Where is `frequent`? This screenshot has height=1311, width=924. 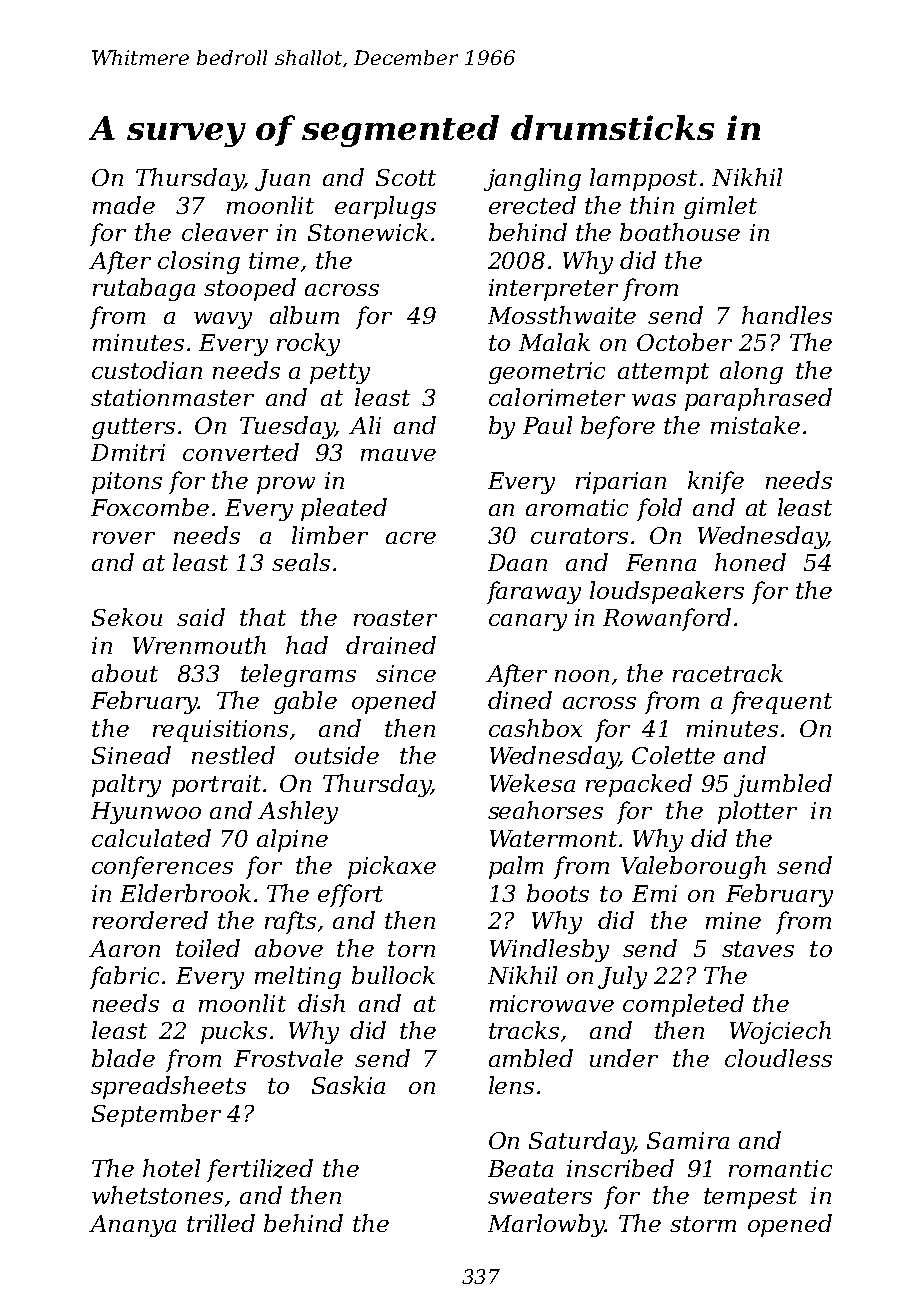 frequent is located at coordinates (781, 702).
